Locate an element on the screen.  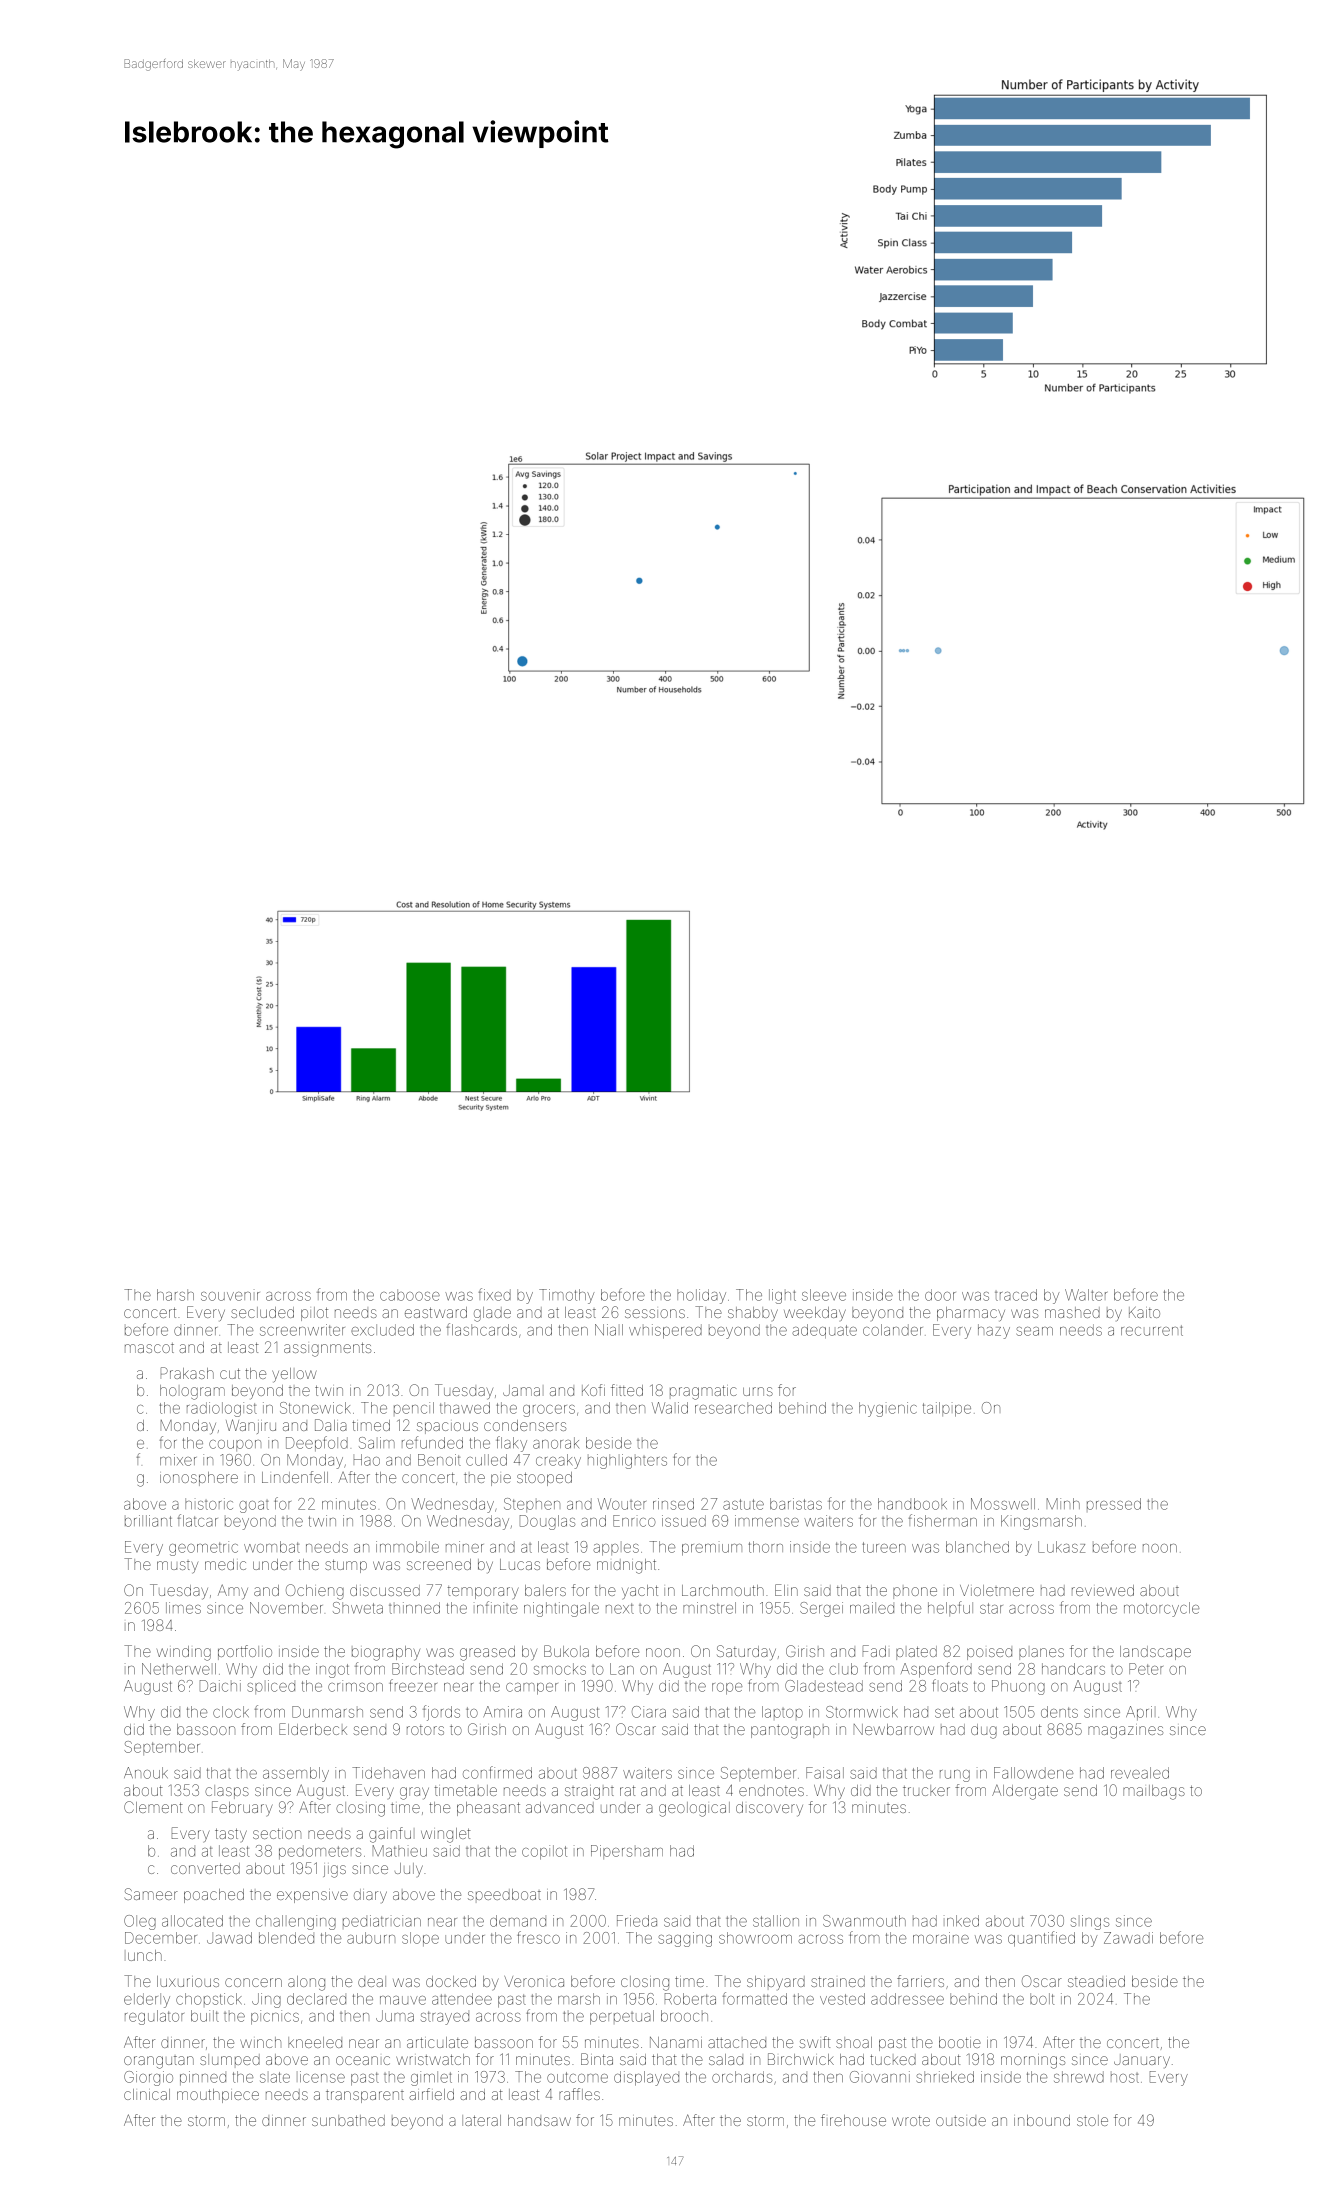
lateral is located at coordinates (481, 2120).
